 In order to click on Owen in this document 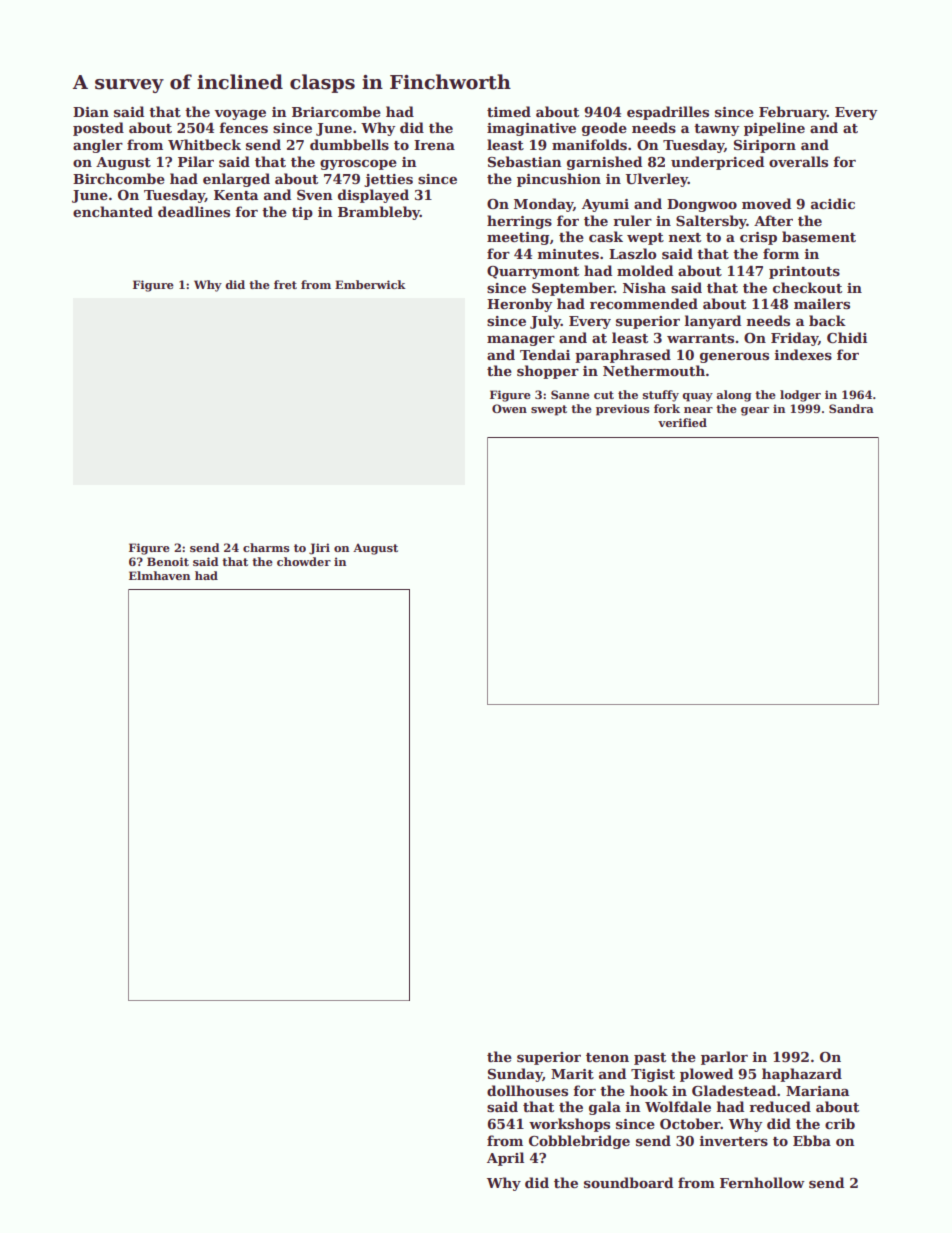, I will do `click(509, 408)`.
